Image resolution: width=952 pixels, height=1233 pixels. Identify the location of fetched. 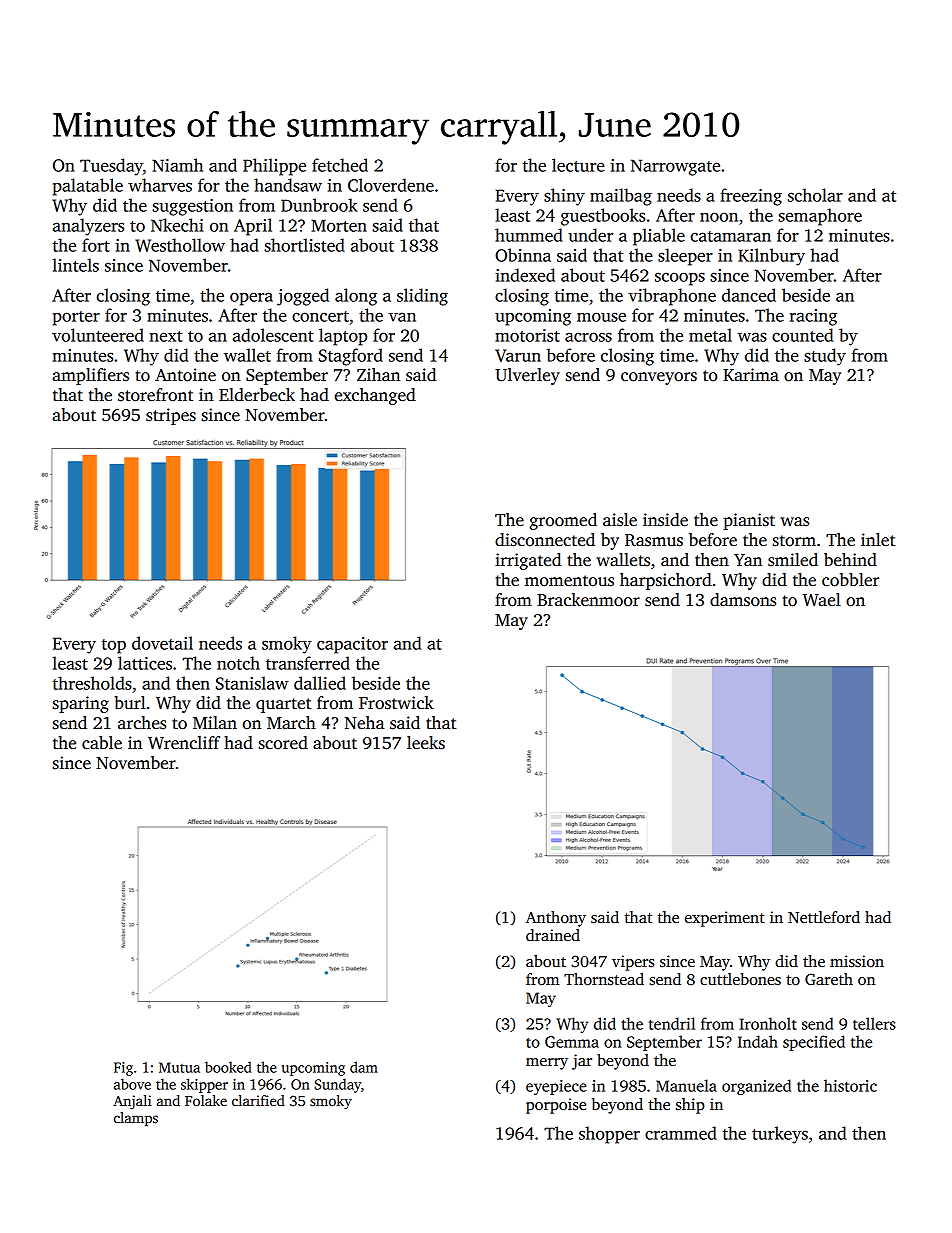
(340, 165).
